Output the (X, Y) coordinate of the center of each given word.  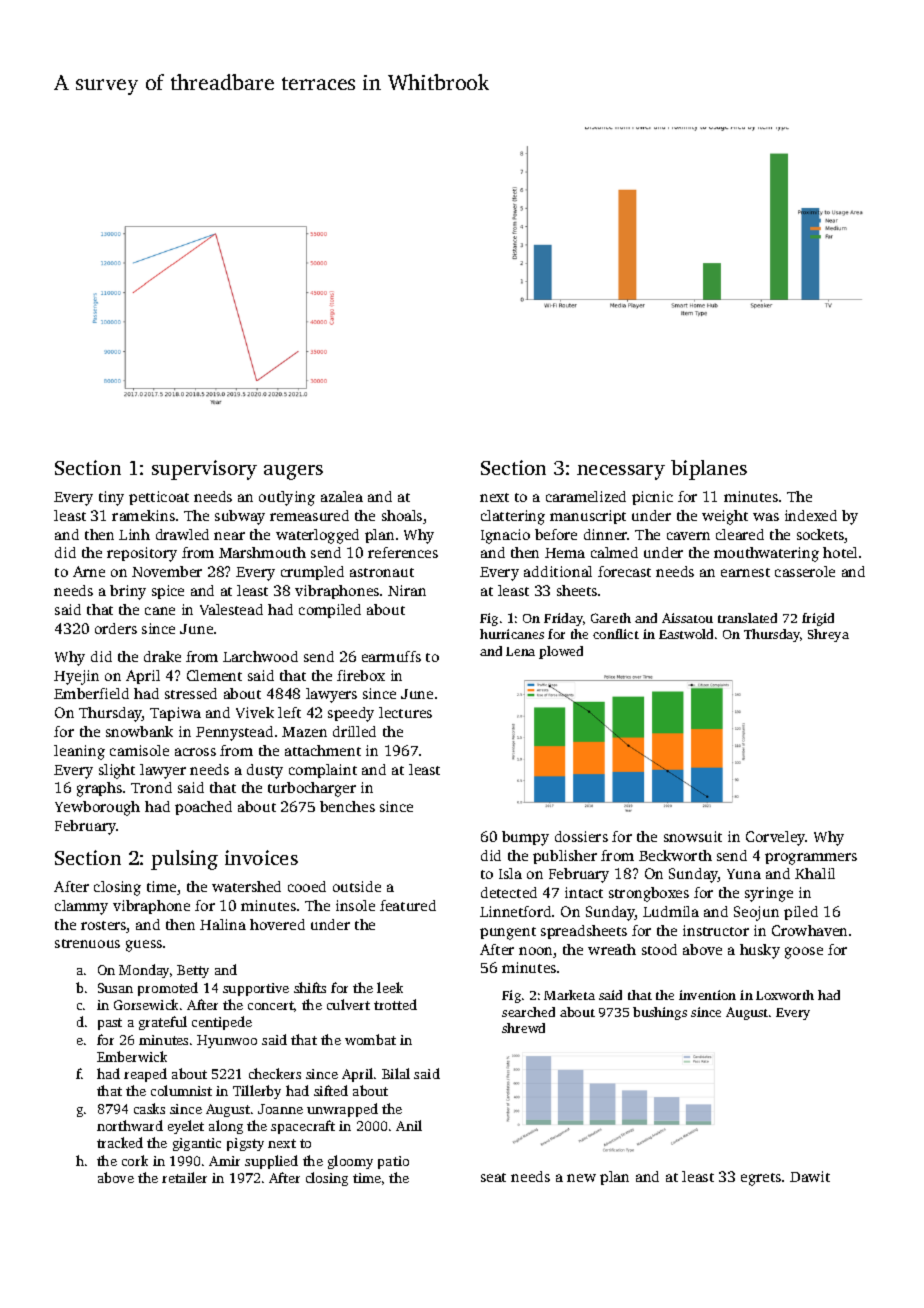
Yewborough (97, 808)
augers (293, 472)
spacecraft (303, 1127)
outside (357, 886)
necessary (621, 472)
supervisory (204, 470)
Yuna (744, 874)
